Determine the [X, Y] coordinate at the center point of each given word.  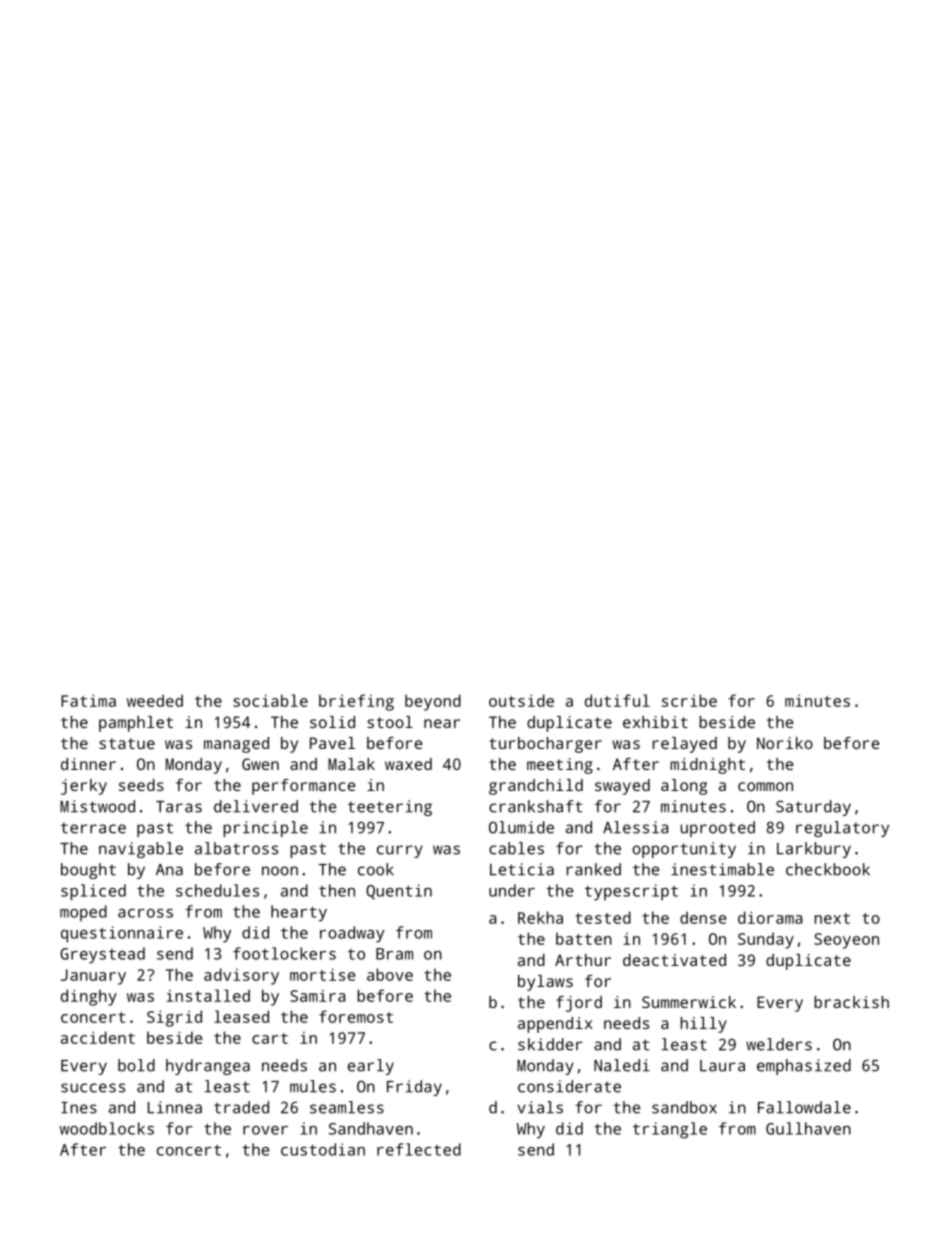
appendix [555, 1025]
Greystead [102, 955]
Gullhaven [808, 1128]
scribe [689, 700]
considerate [569, 1086]
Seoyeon [846, 941]
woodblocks [107, 1128]
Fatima [88, 701]
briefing [356, 702]
